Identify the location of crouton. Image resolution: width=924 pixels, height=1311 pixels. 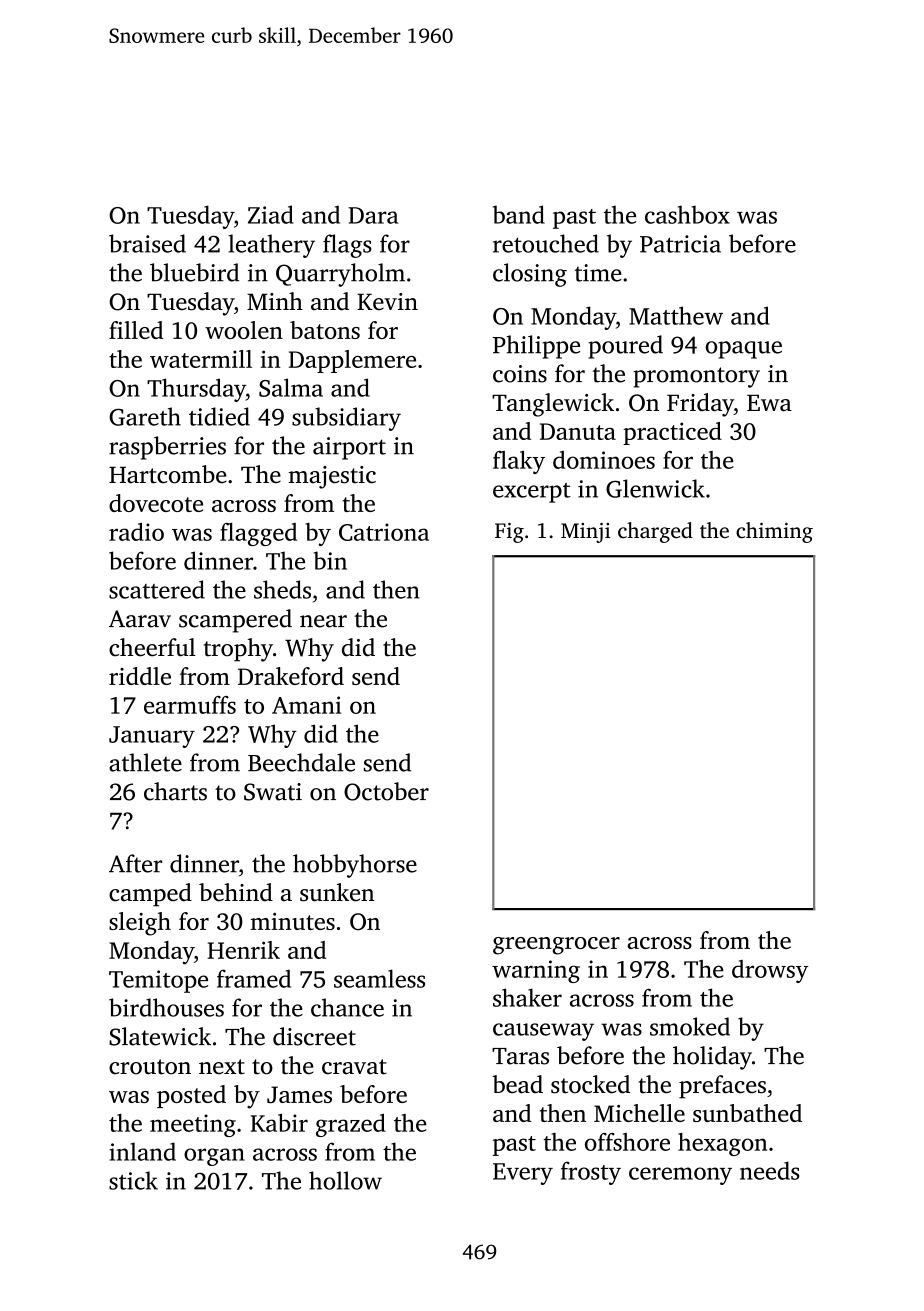
(150, 1067).
